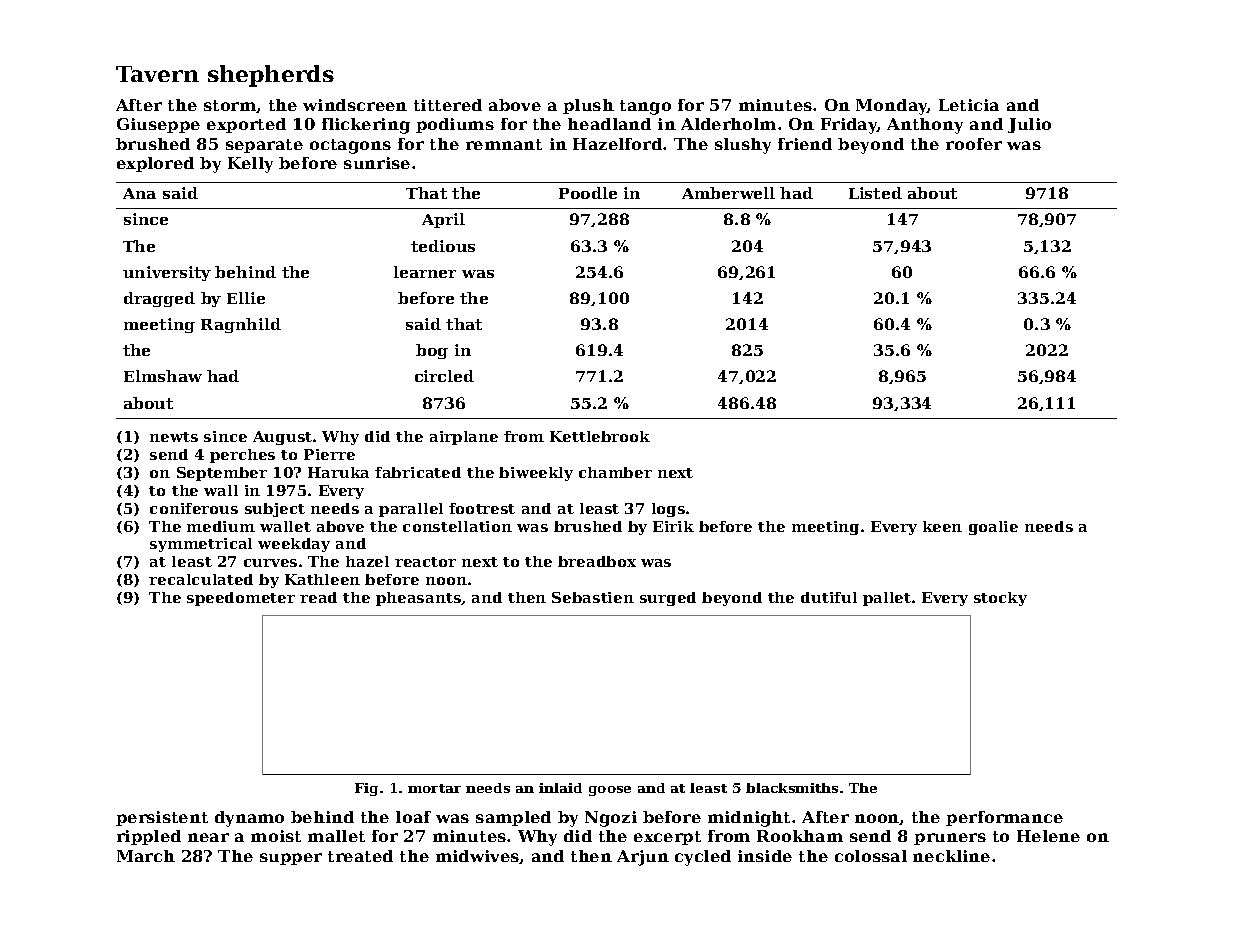  Describe the element at coordinates (167, 273) in the image. I see `university` at that location.
